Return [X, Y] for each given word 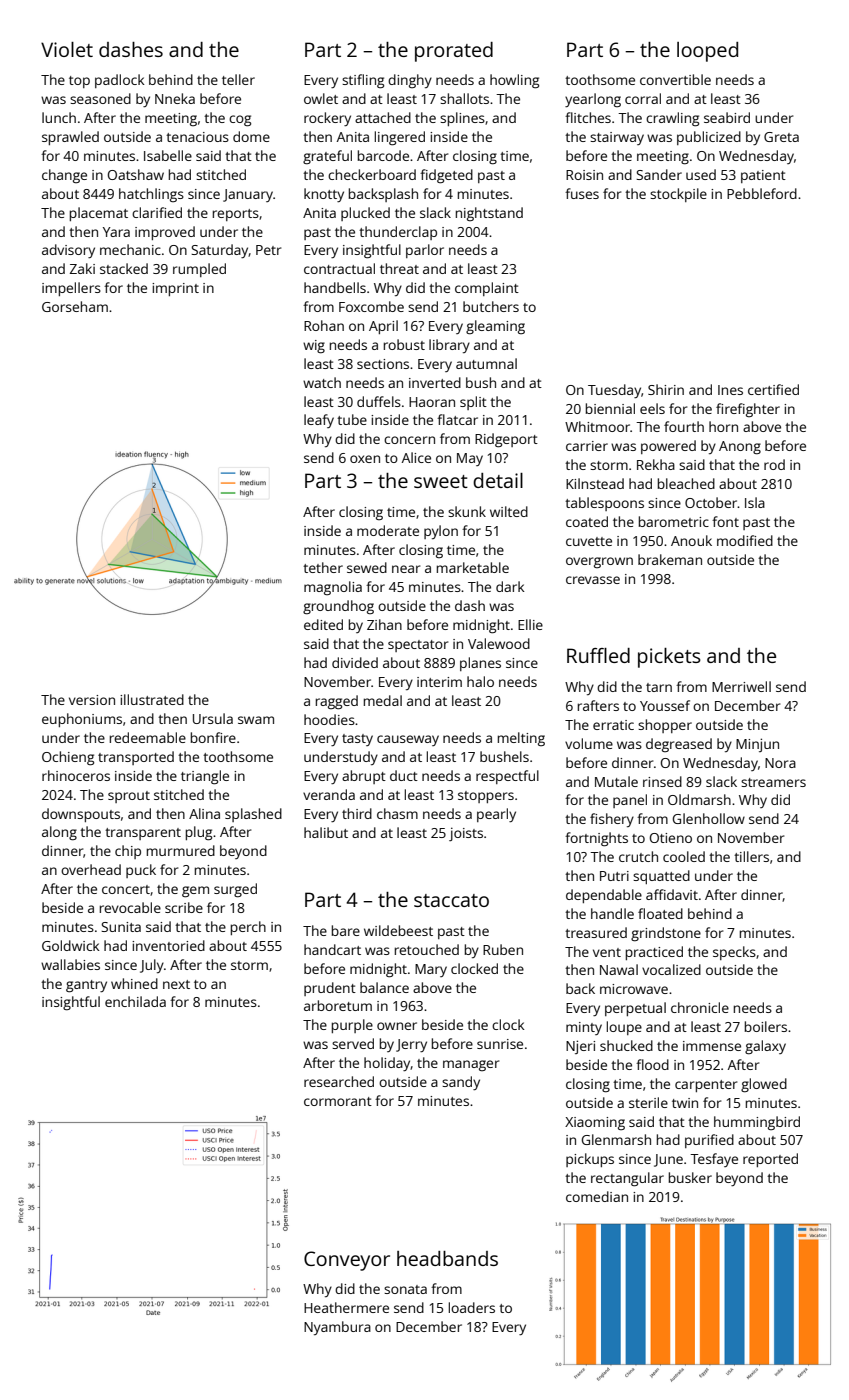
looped [707, 52]
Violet [67, 49]
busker [690, 1177]
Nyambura [337, 1328]
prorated [454, 52]
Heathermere [346, 1307]
